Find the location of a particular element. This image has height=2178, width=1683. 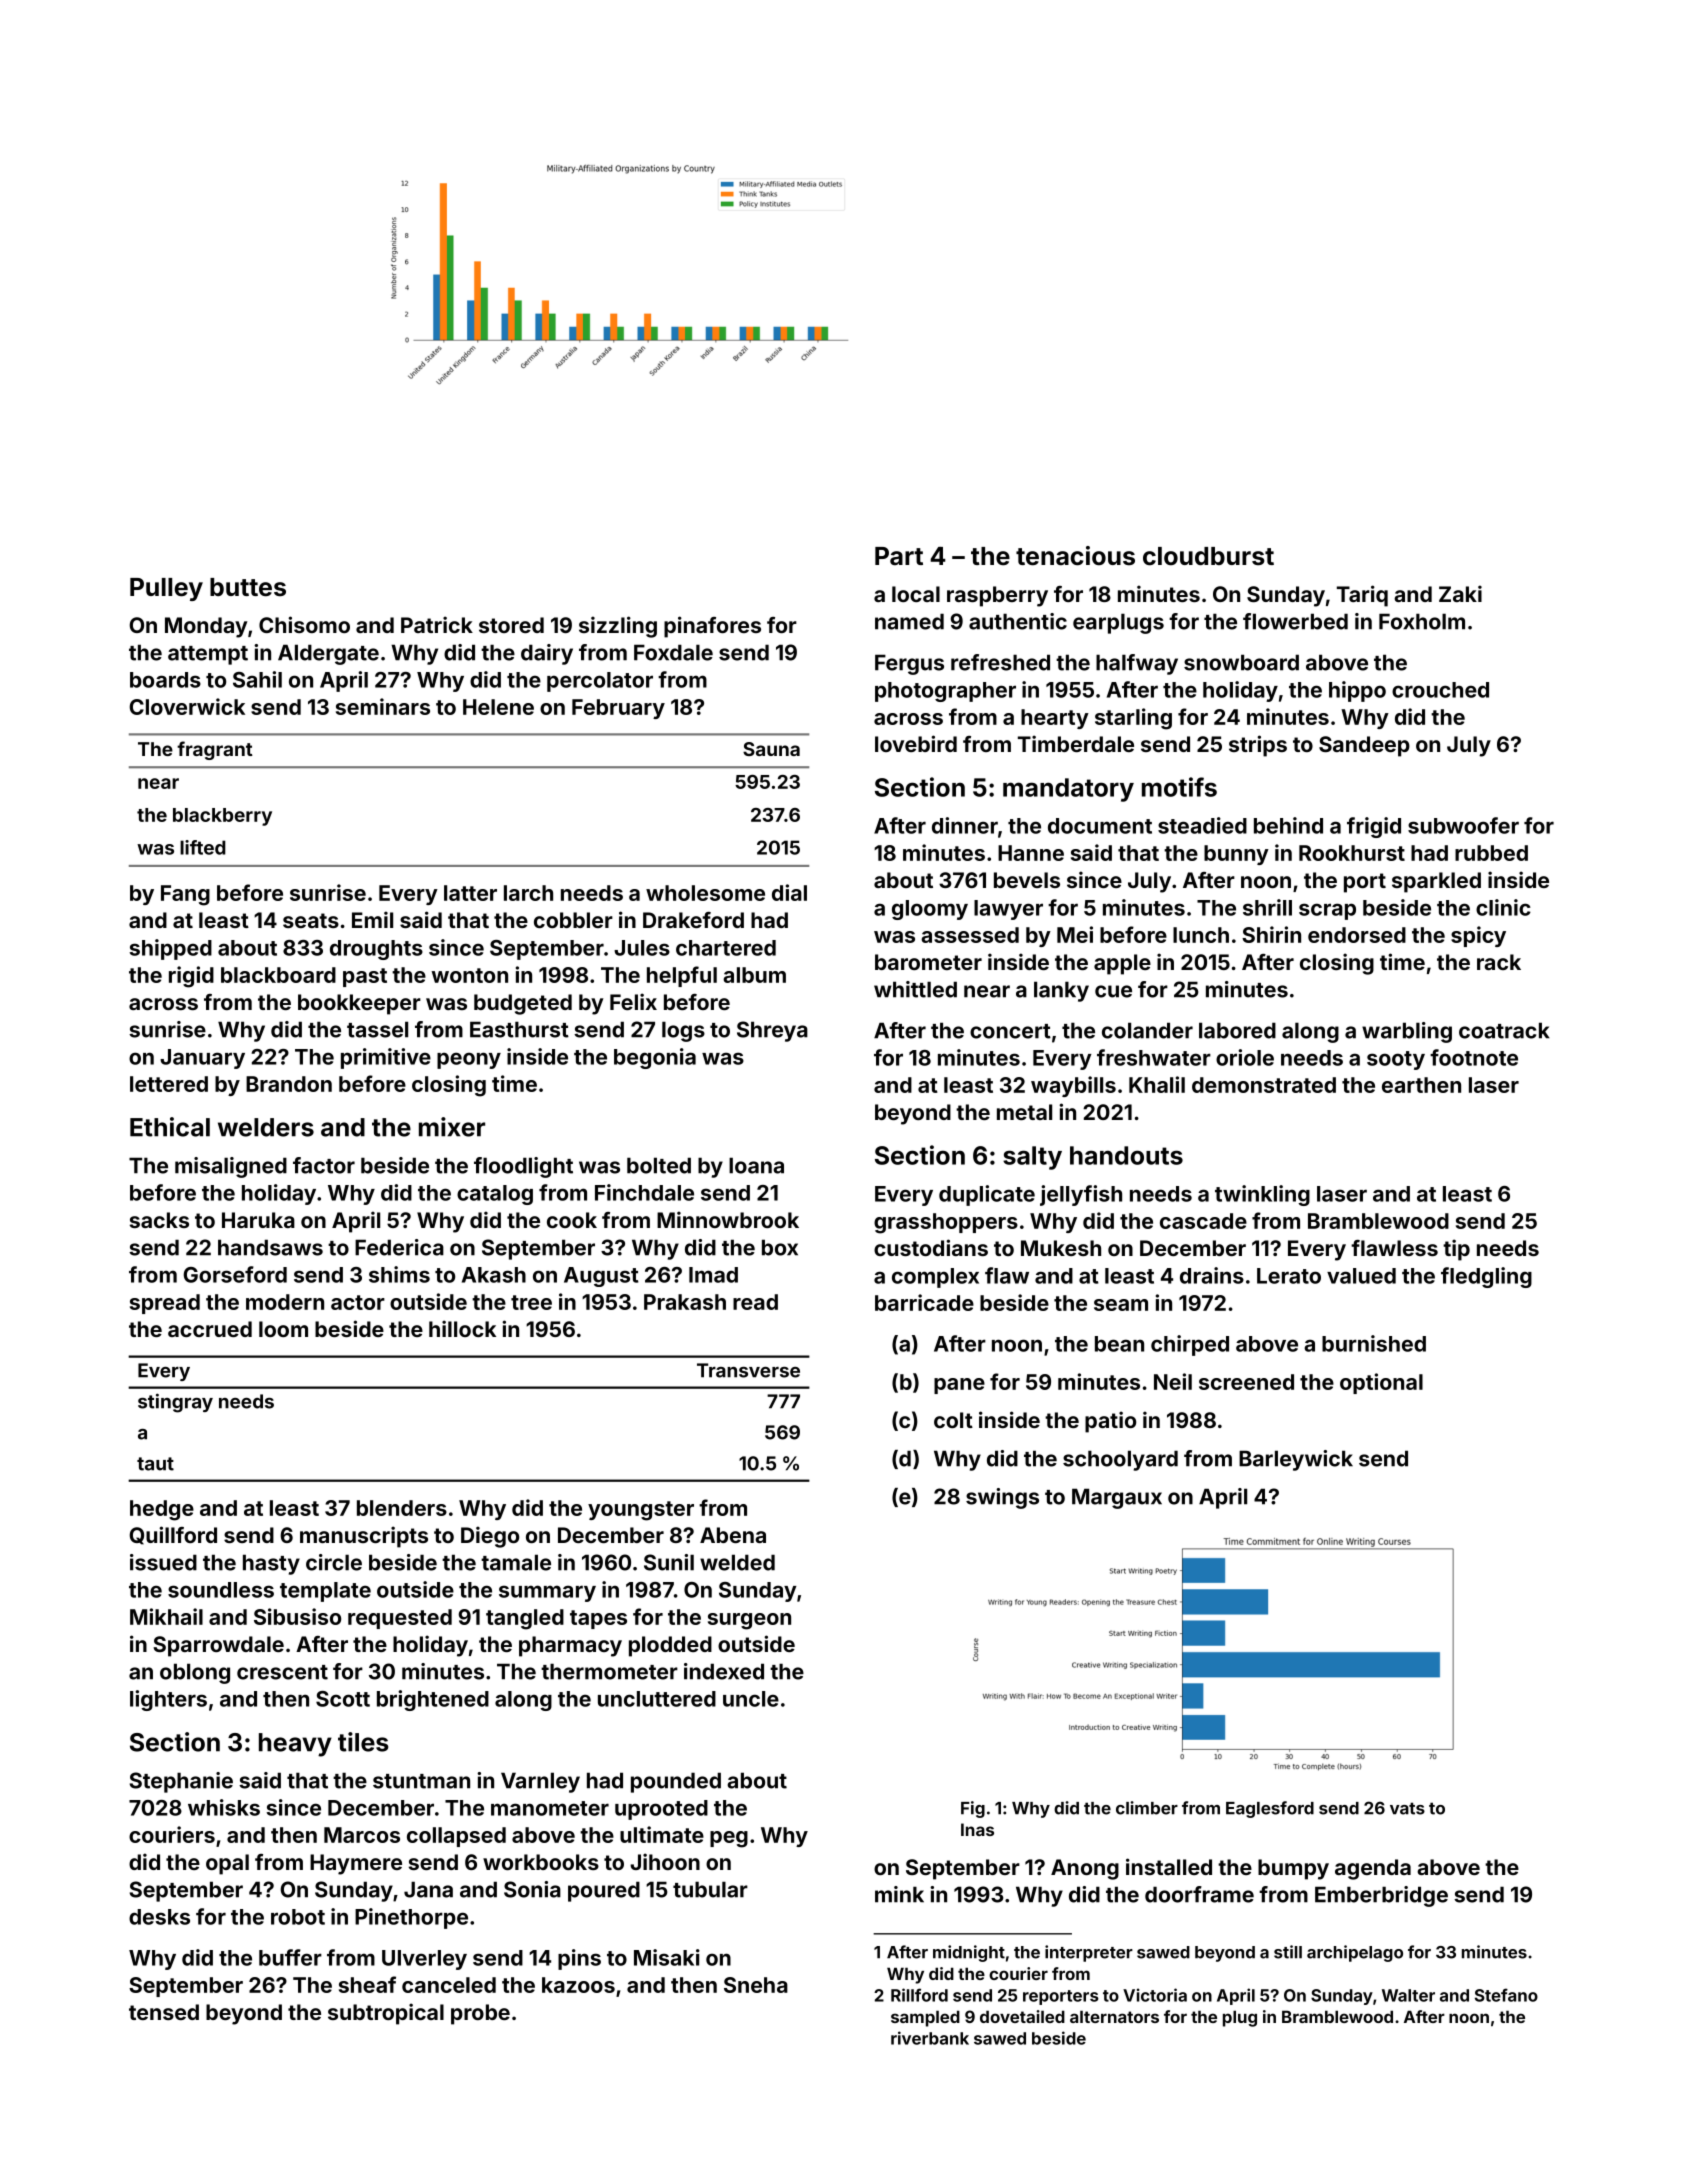

Margaux is located at coordinates (1117, 1498).
